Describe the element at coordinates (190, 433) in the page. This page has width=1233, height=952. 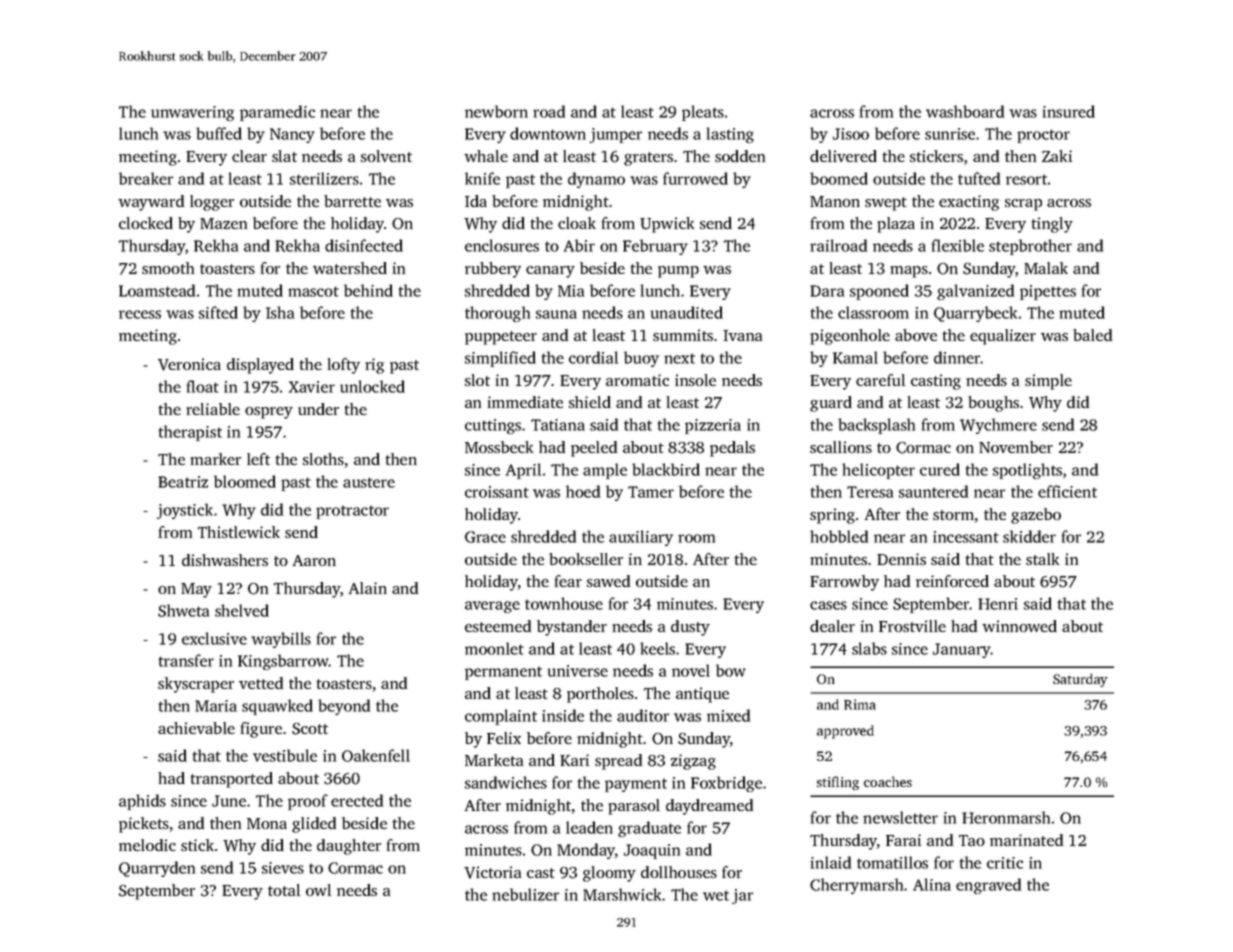
I see `therapist` at that location.
